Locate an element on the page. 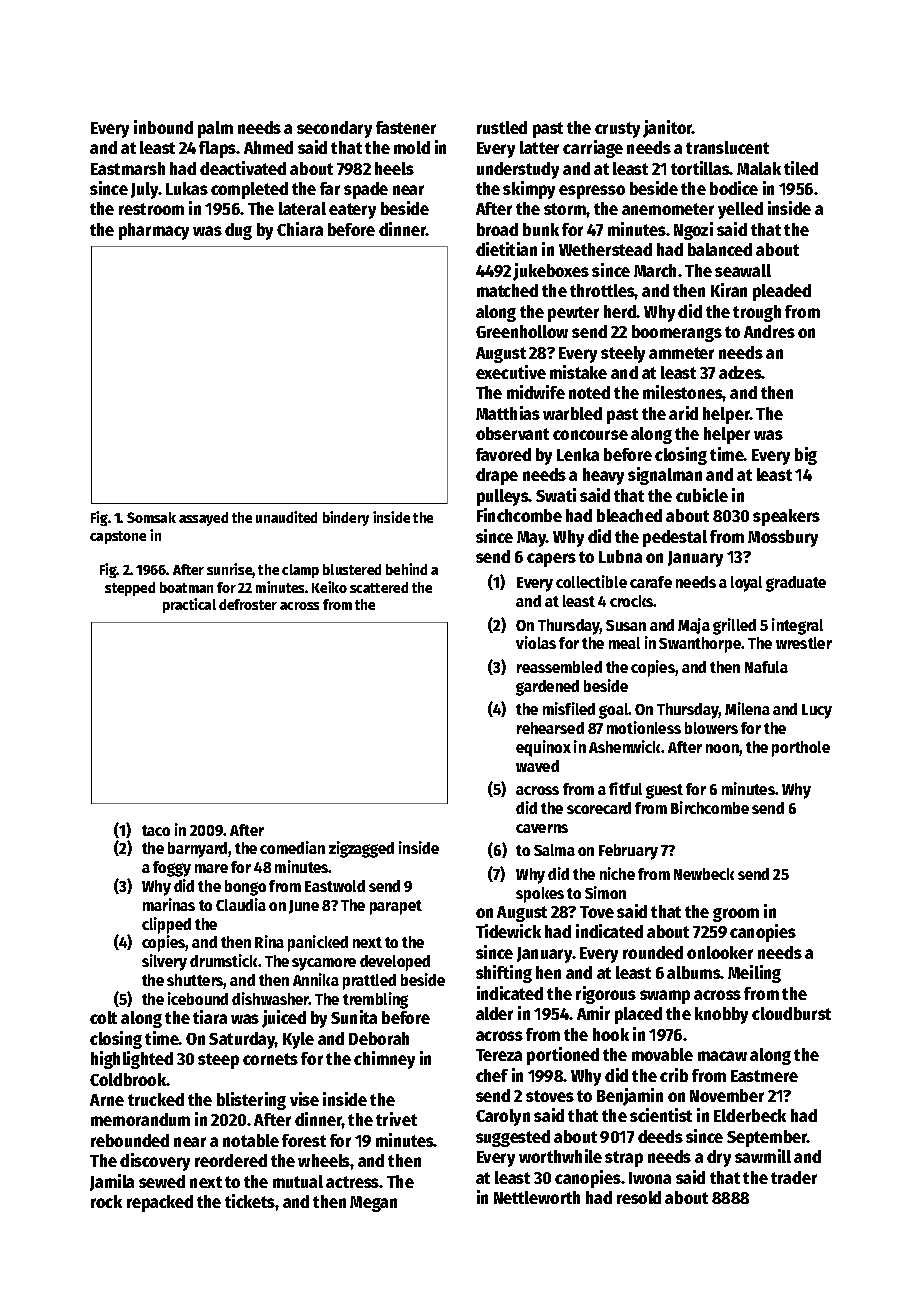 The width and height of the page is (924, 1308). pedestal is located at coordinates (675, 538).
